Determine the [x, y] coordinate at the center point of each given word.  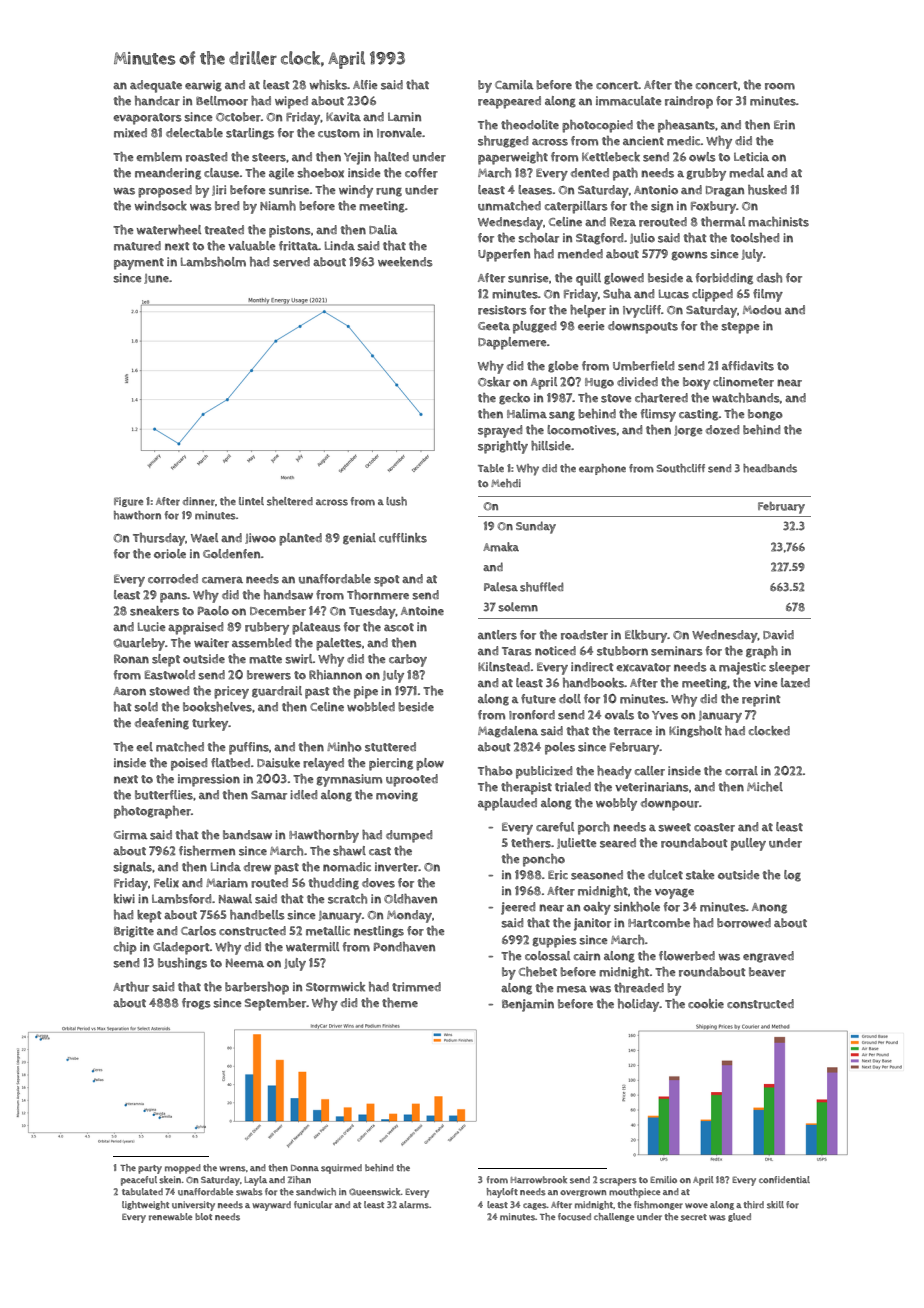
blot [203, 1216]
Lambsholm [213, 262]
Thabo [495, 771]
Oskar [494, 382]
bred [227, 206]
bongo [765, 415]
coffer [421, 173]
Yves [665, 715]
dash [769, 278]
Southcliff [681, 468]
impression [209, 780]
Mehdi [506, 483]
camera [222, 580]
